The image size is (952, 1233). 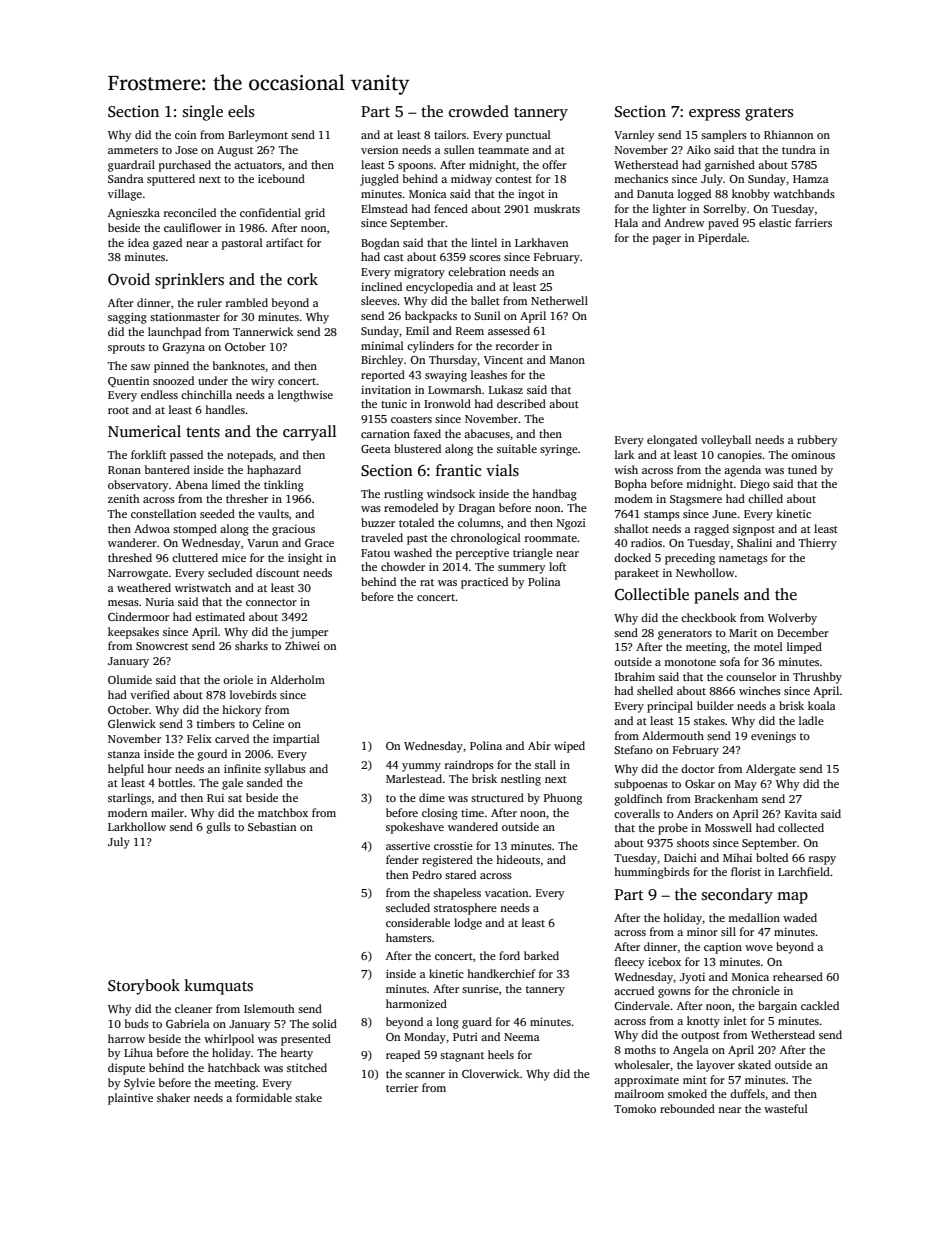 I want to click on Diego, so click(x=755, y=485).
